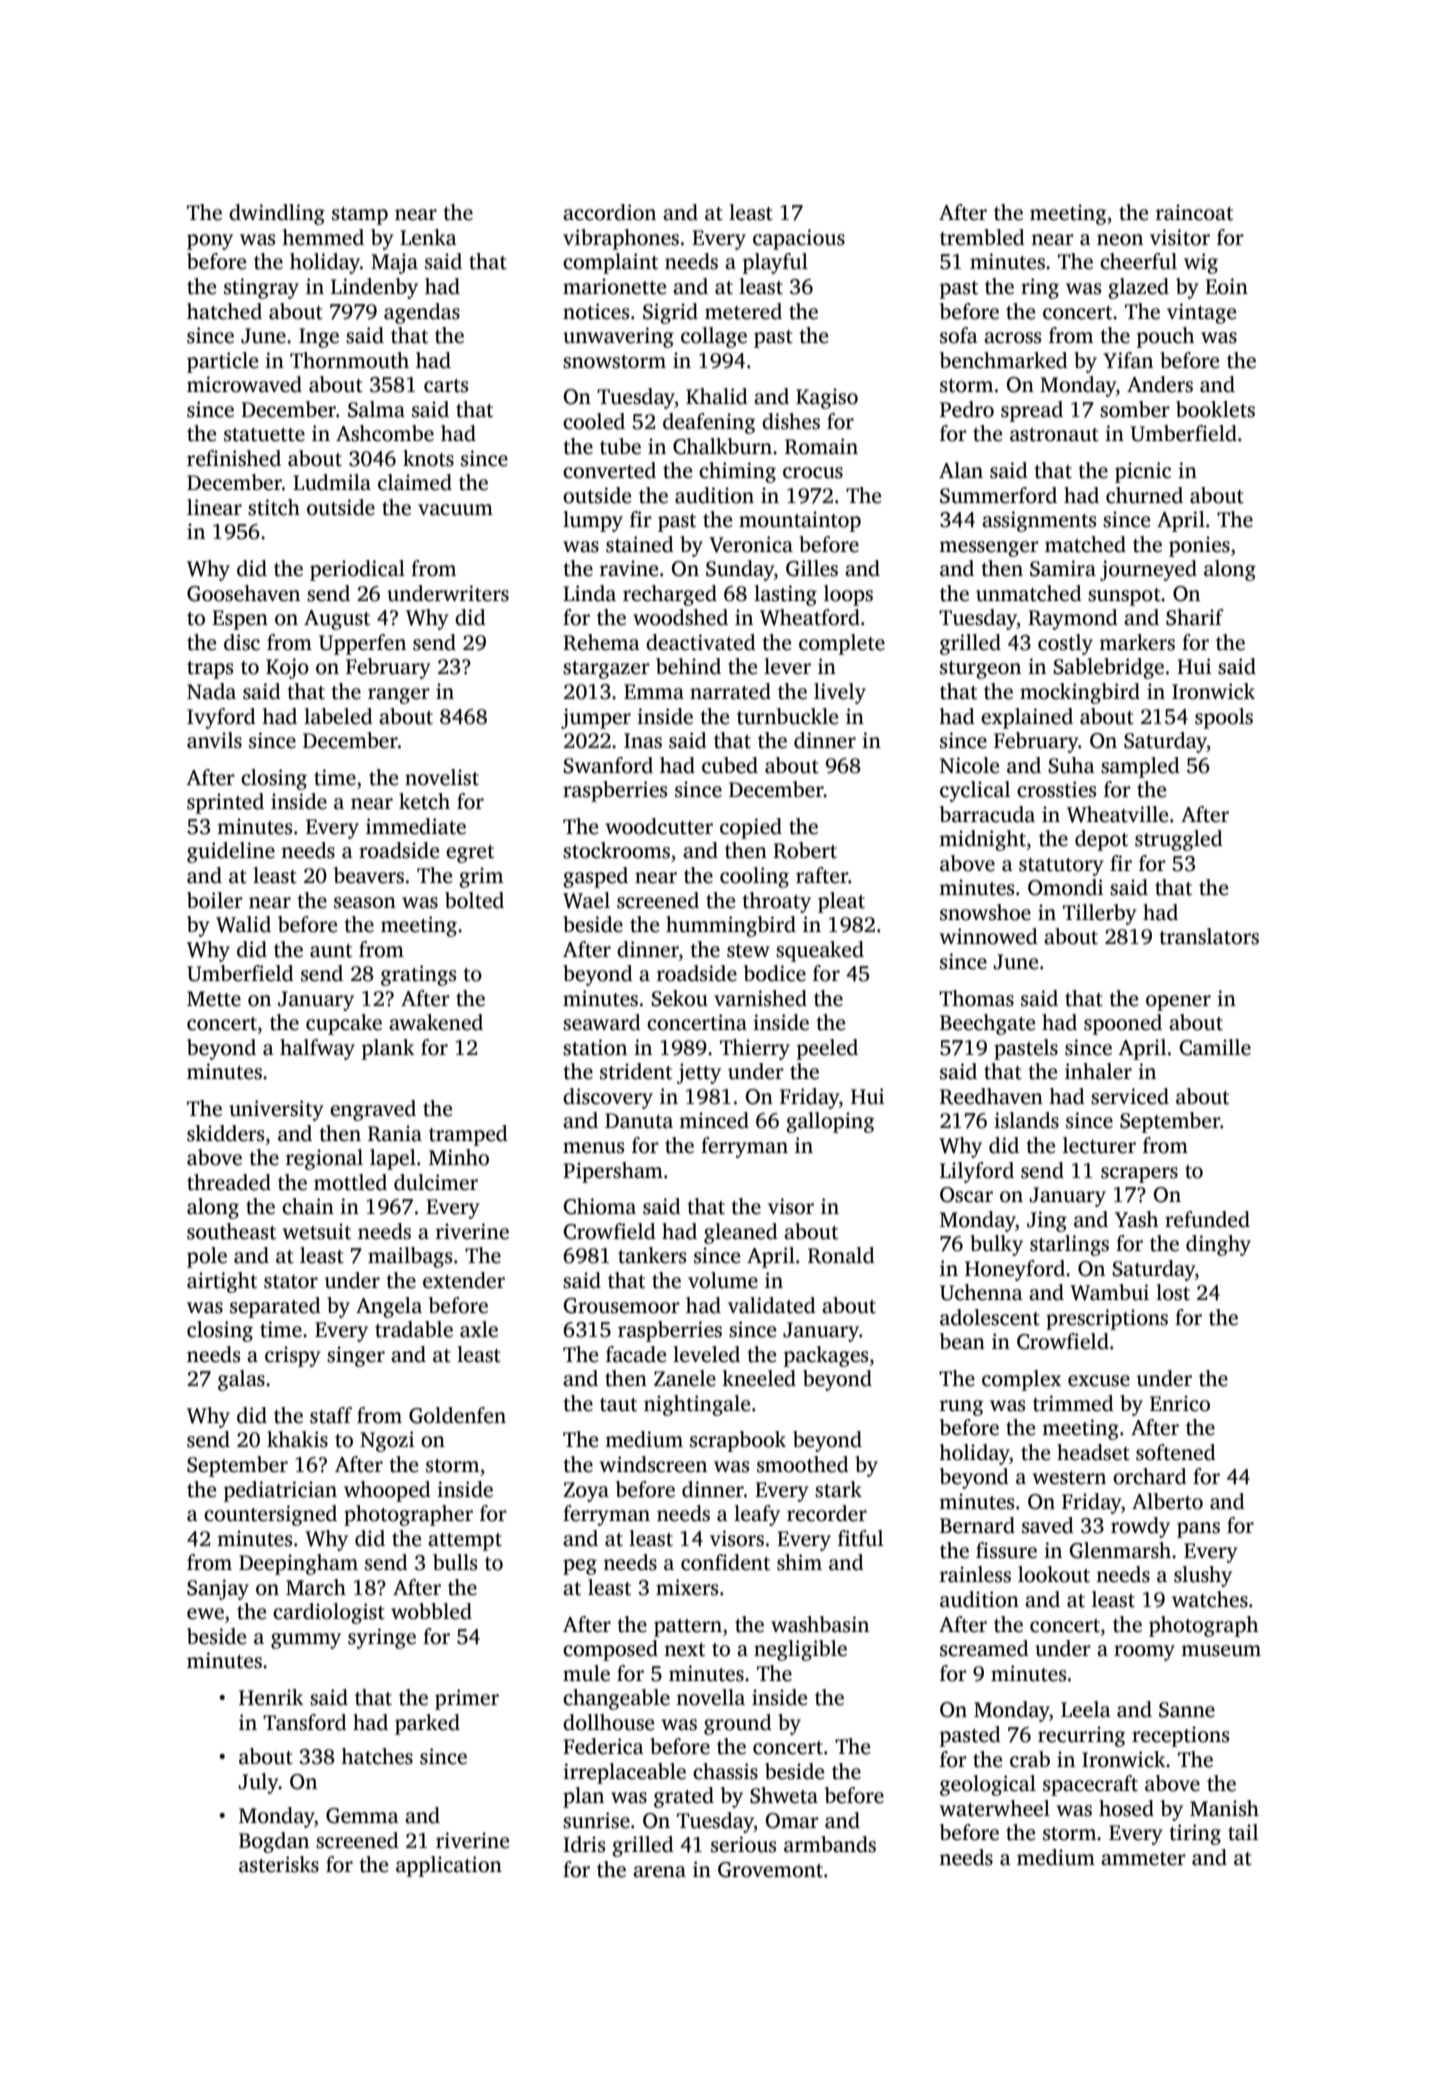 This page has width=1450, height=2100. I want to click on raincoat, so click(1194, 212).
